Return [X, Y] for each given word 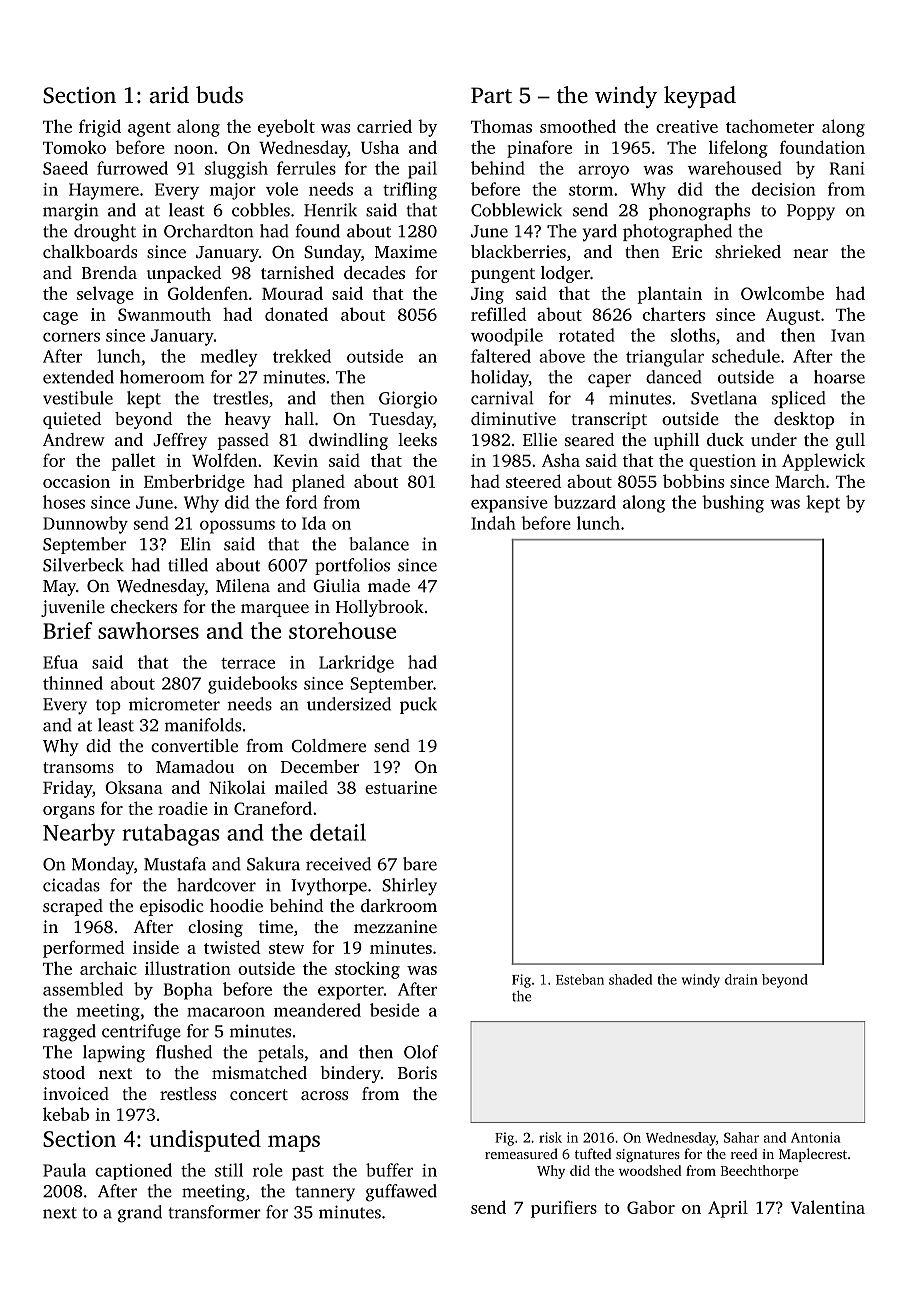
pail [422, 170]
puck [418, 705]
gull [850, 441]
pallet [134, 462]
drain [741, 979]
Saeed [65, 168]
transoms [78, 767]
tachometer [770, 126]
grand [140, 1214]
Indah [493, 523]
